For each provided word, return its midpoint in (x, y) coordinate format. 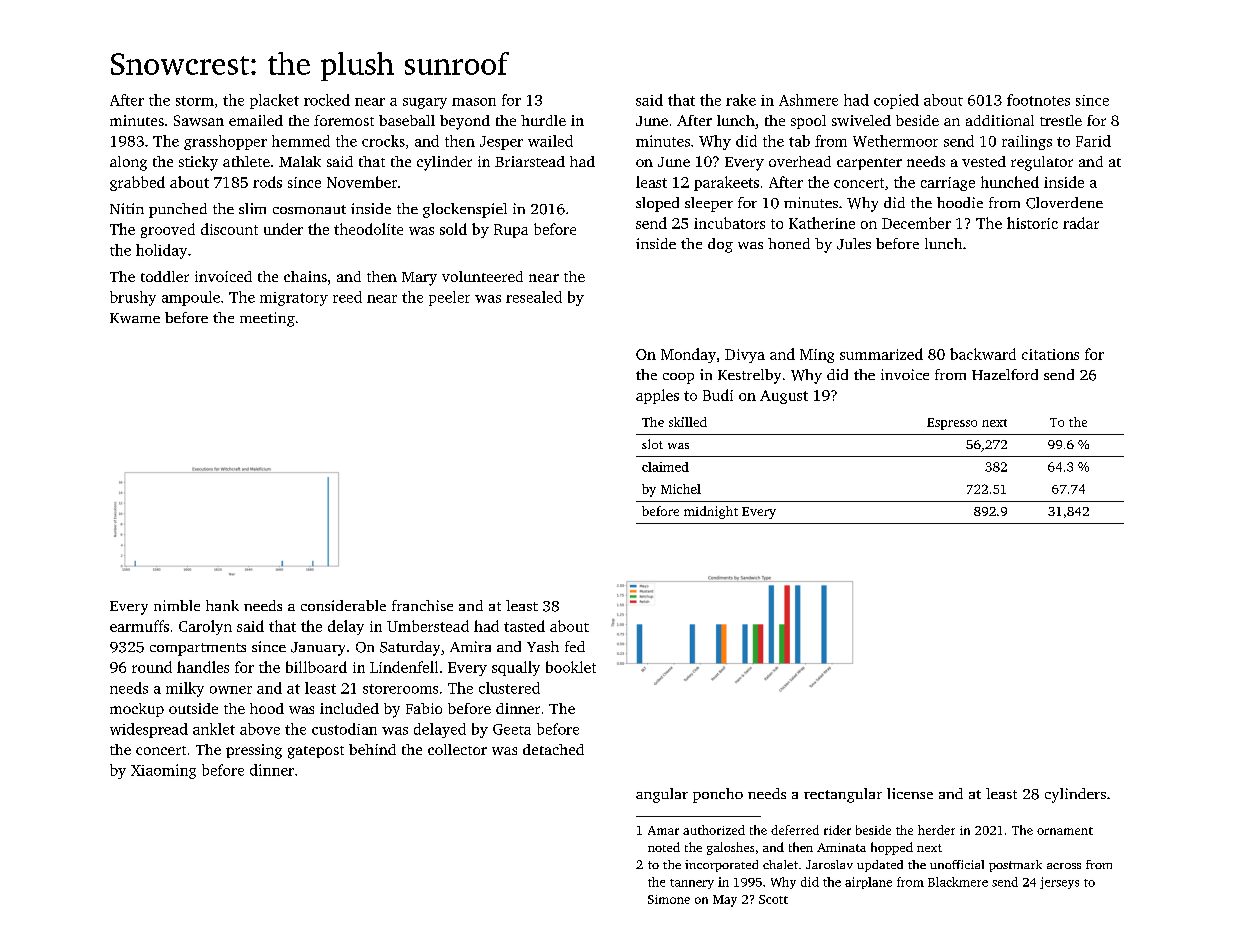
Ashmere (808, 100)
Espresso (952, 424)
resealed (534, 297)
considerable (343, 605)
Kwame (135, 318)
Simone (669, 899)
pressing (254, 751)
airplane (868, 883)
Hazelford (1005, 374)
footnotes (1038, 100)
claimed (665, 467)
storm (195, 101)
